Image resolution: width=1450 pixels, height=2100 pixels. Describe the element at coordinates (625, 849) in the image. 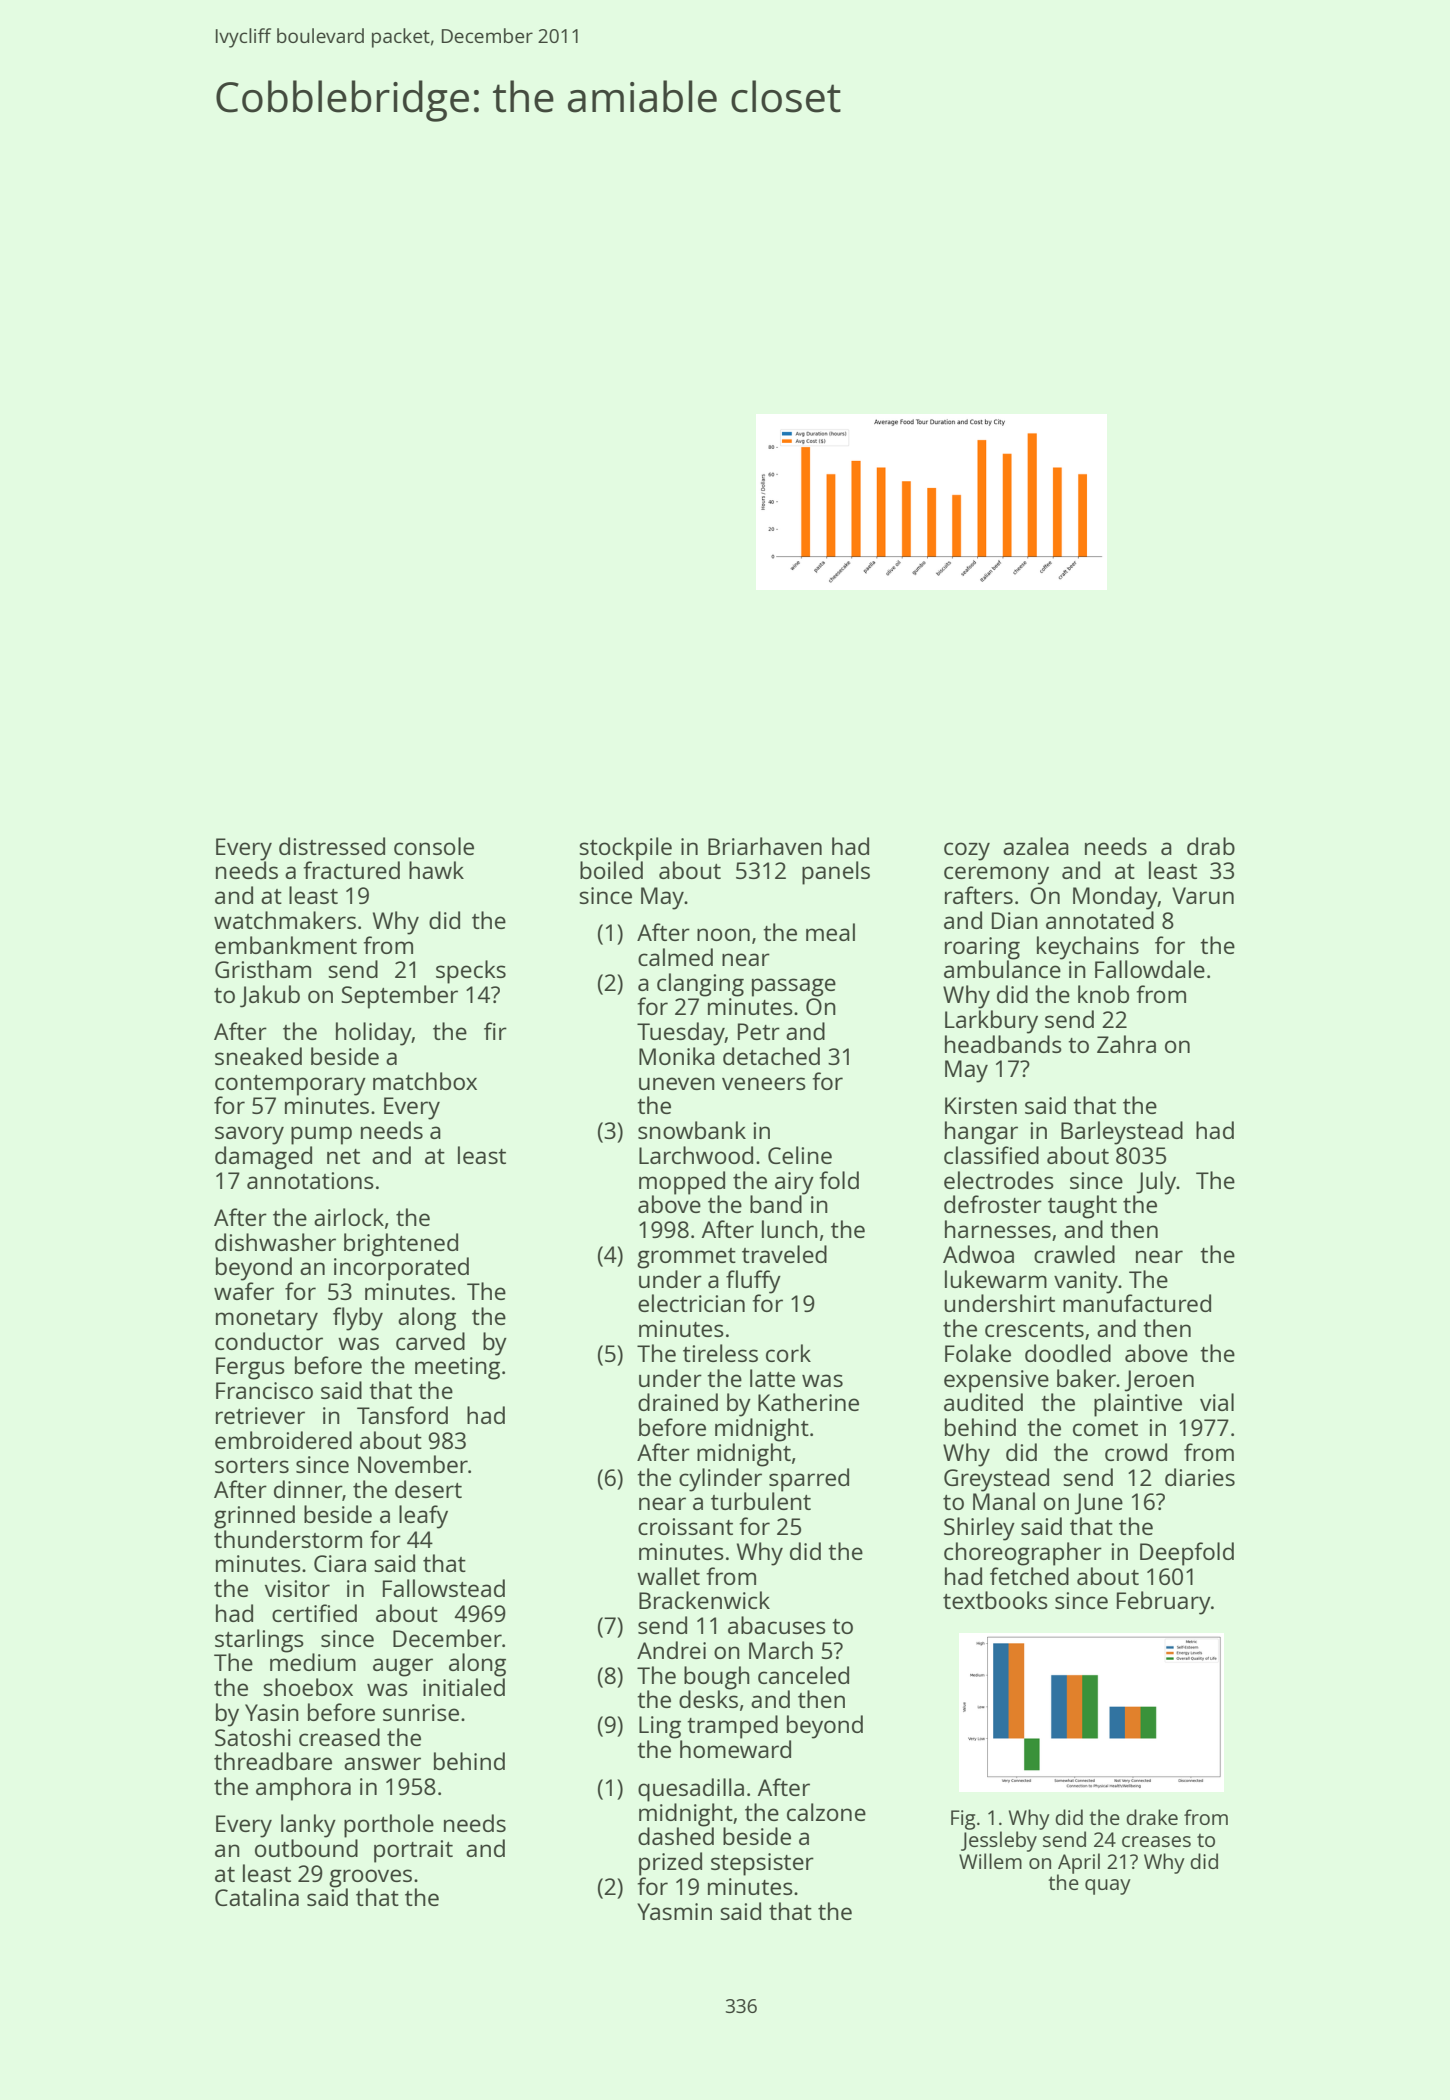

I see `stockpile` at that location.
